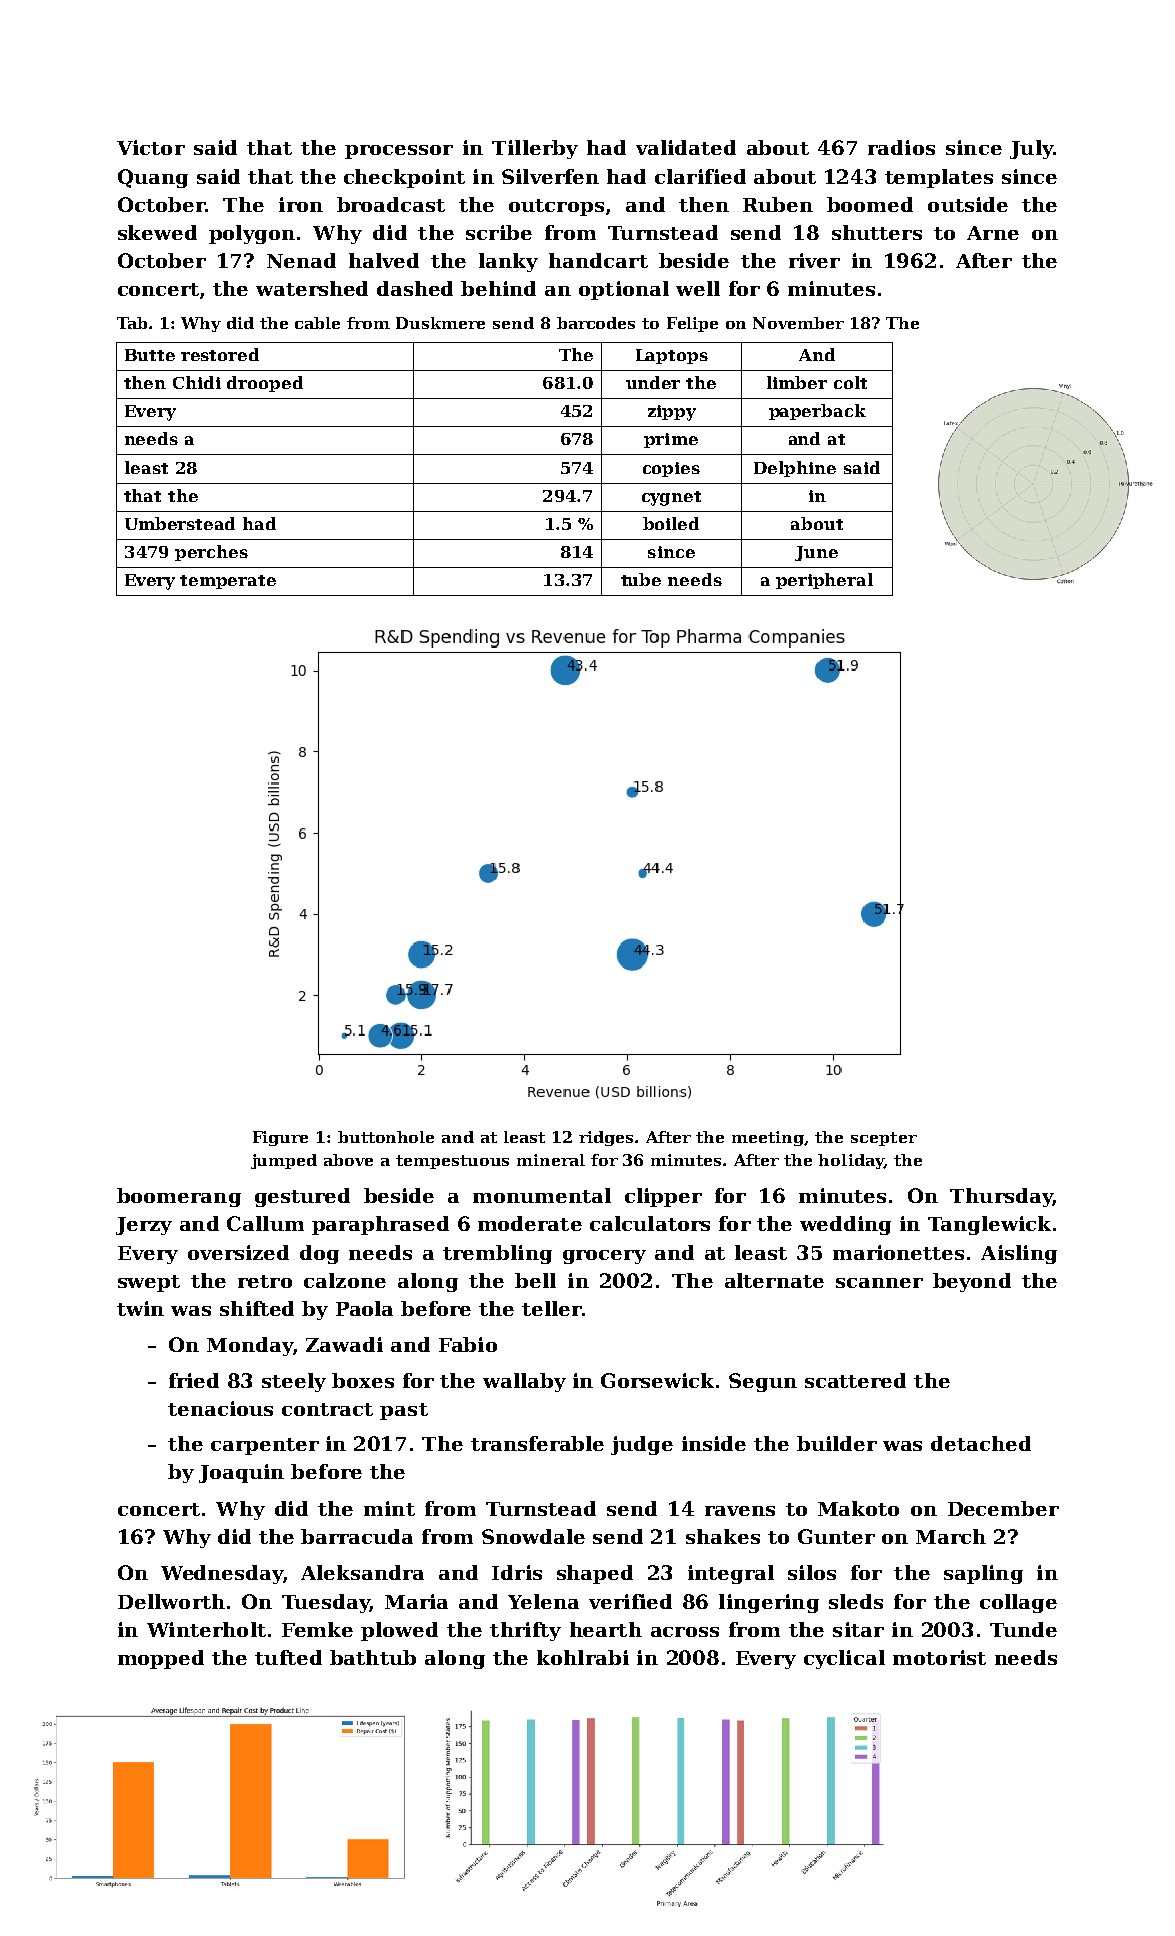 This document has width=1175, height=1936. Describe the element at coordinates (265, 384) in the document. I see `drooped` at that location.
